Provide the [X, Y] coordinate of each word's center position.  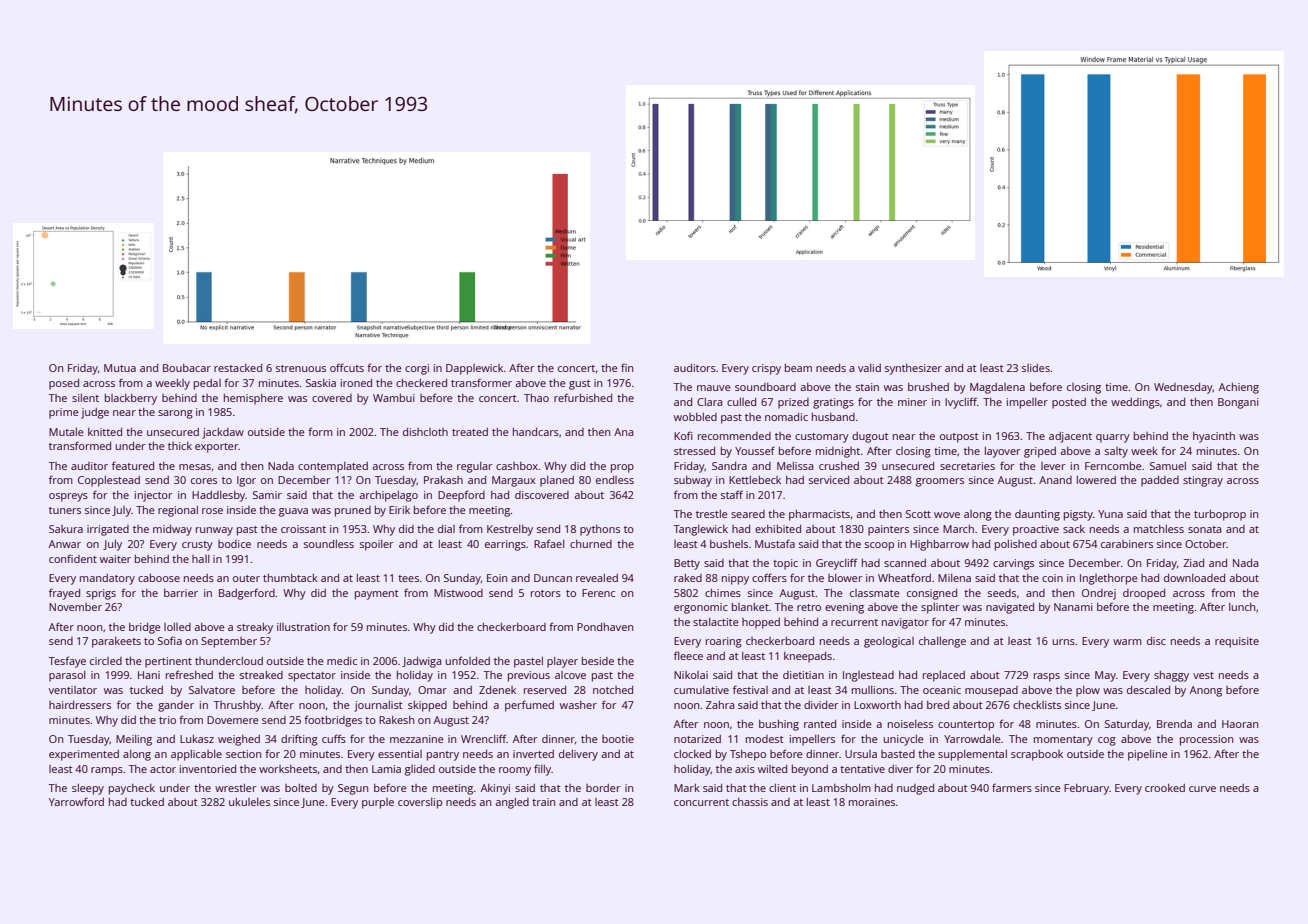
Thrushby [237, 706]
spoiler [376, 545]
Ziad [1193, 563]
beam [798, 368]
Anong [1206, 691]
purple [378, 803]
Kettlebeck [755, 480]
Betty [687, 564]
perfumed [529, 706]
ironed [356, 383]
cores [204, 481]
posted [1069, 403]
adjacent [1070, 437]
